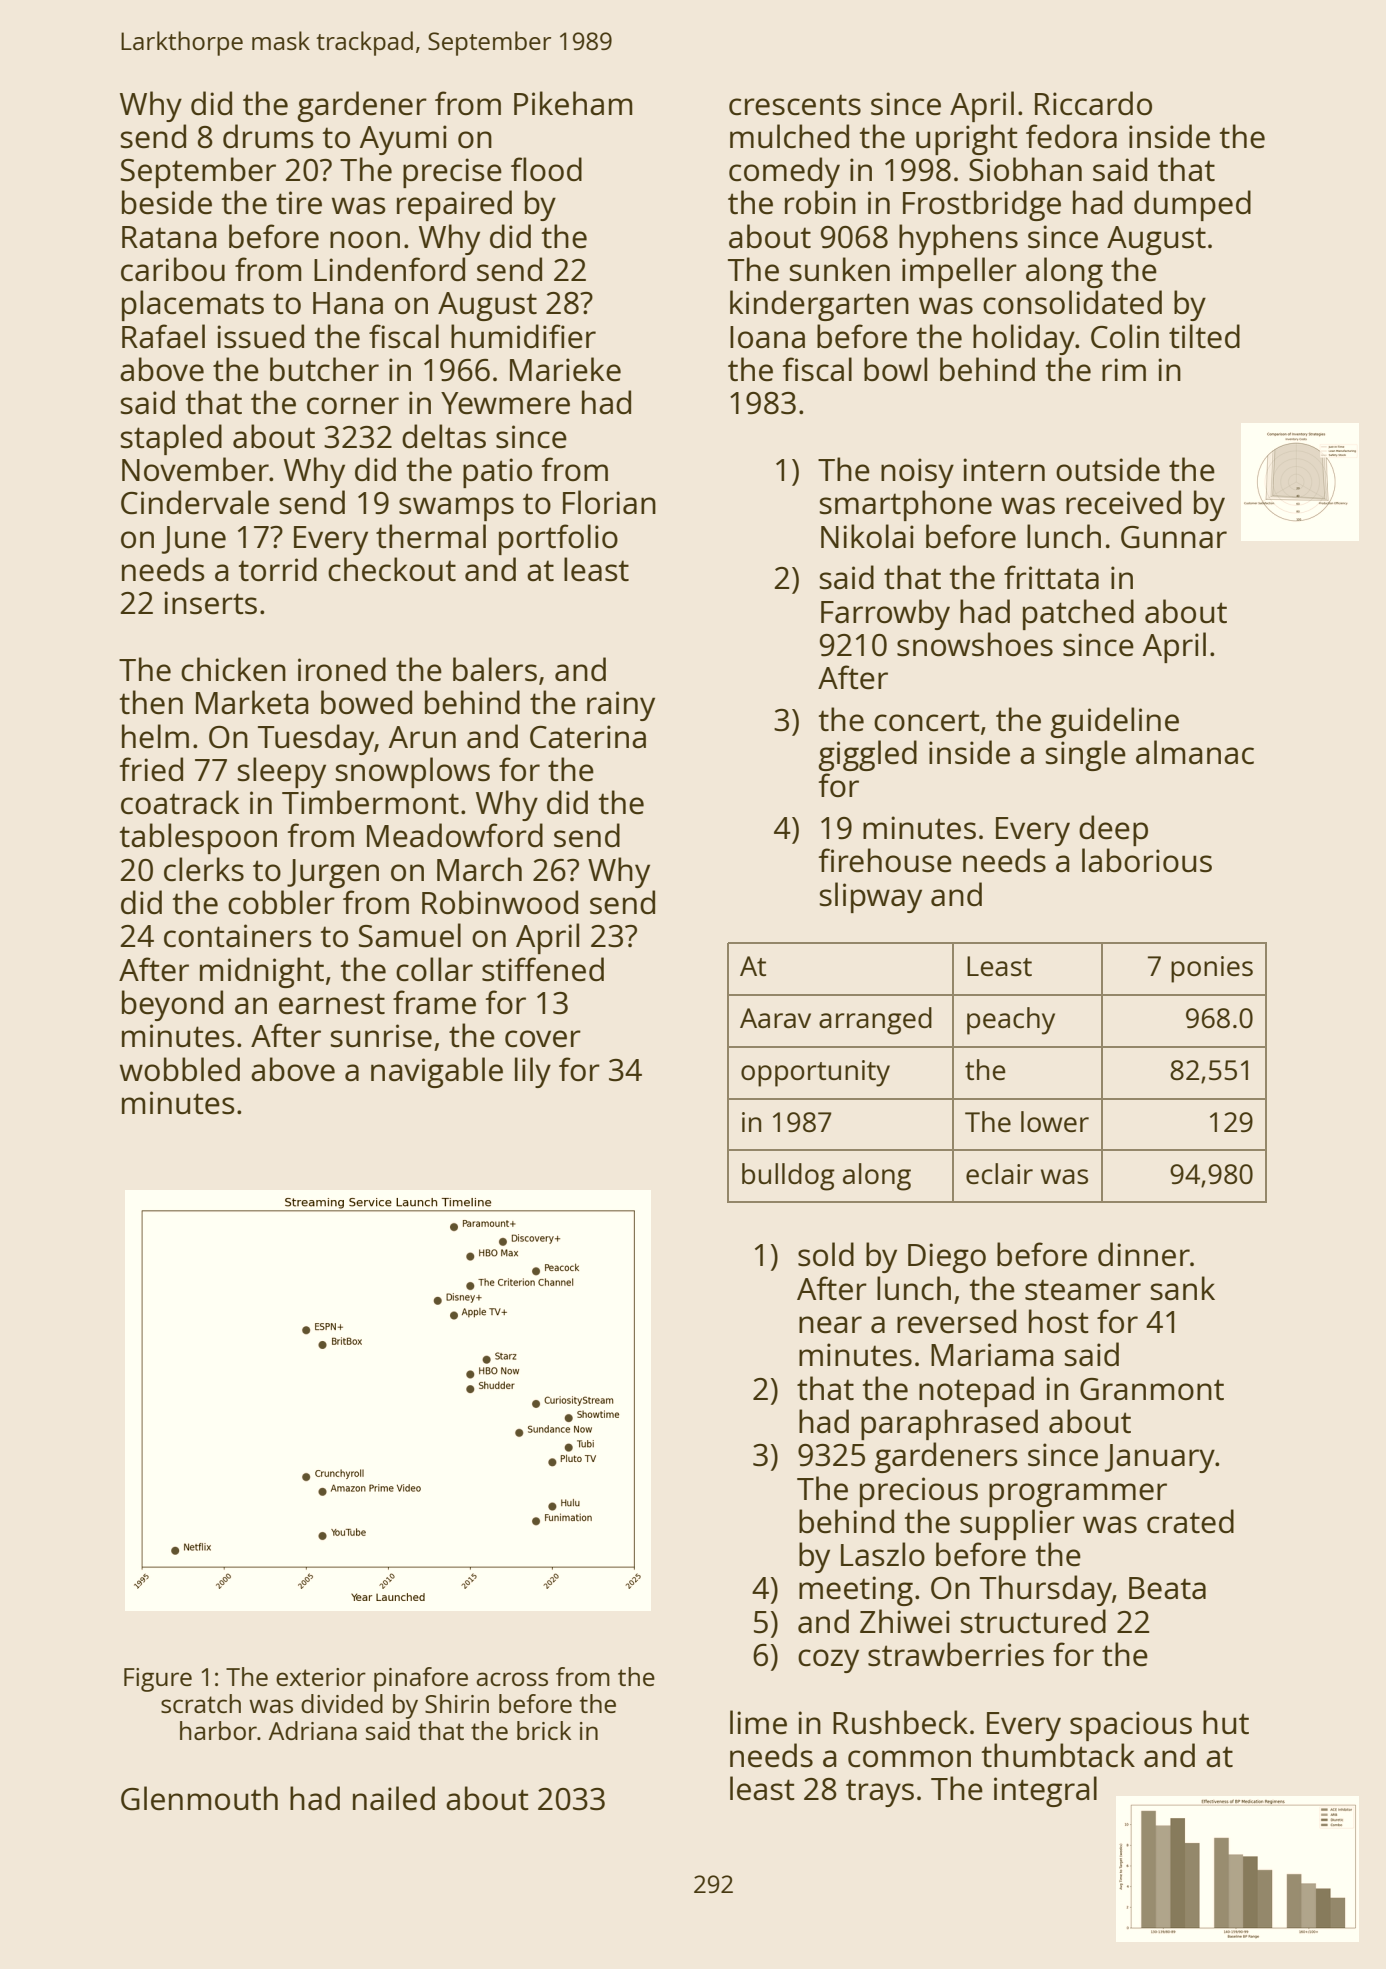 This screenshot has height=1969, width=1386. Describe the element at coordinates (856, 1591) in the screenshot. I see `meeting` at that location.
